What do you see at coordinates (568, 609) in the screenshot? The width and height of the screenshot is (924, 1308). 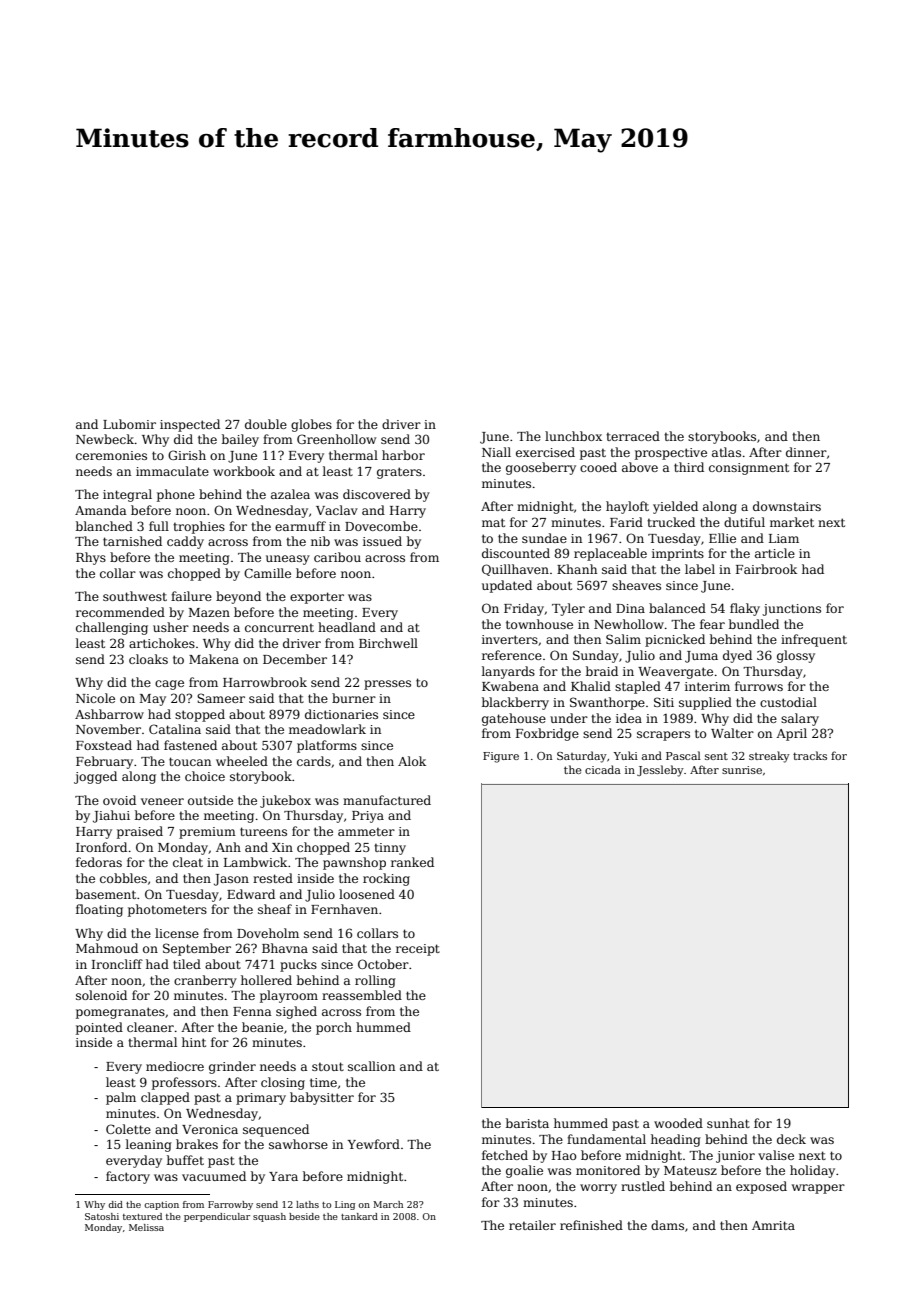 I see `Tyler` at bounding box center [568, 609].
